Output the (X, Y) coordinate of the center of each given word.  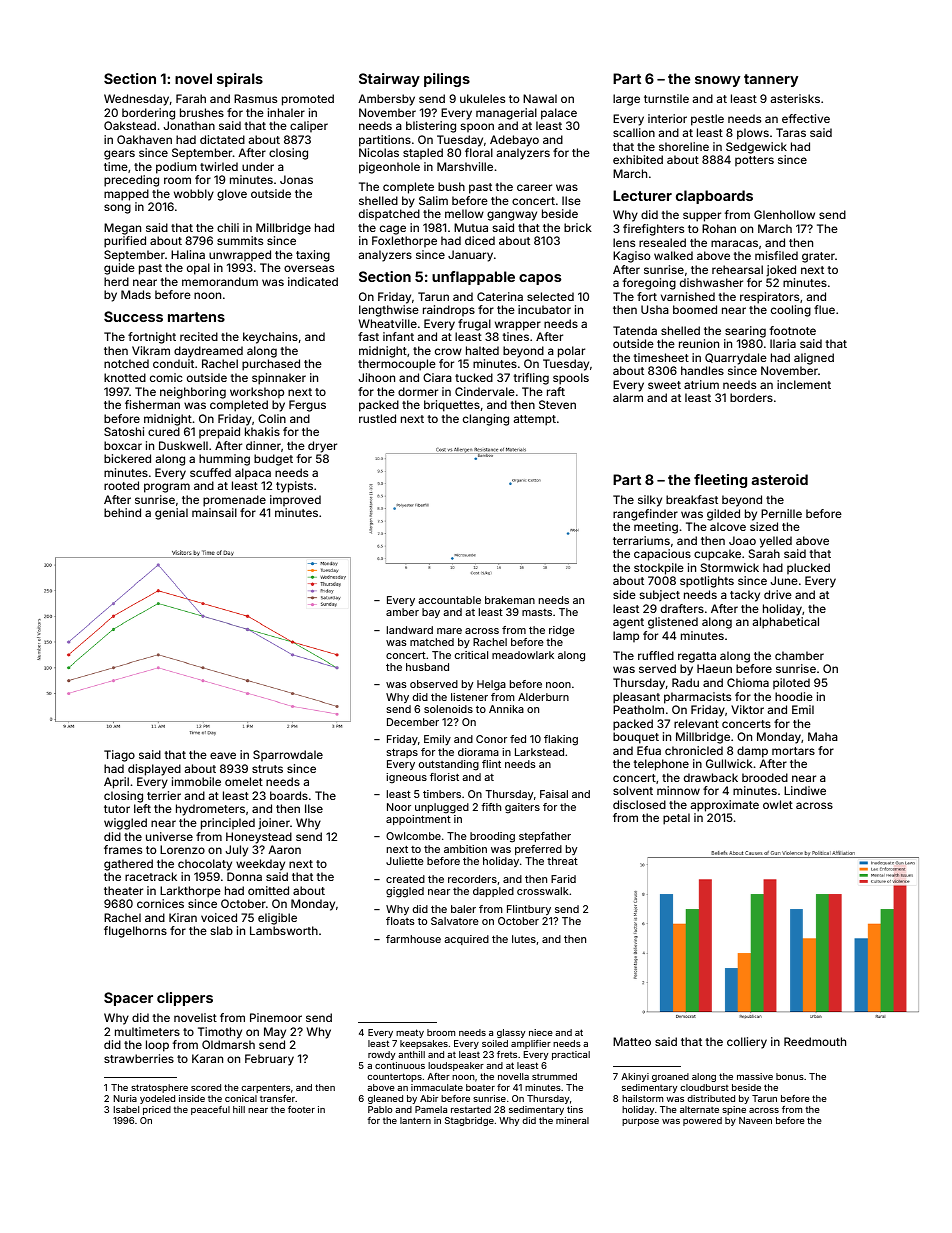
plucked (808, 569)
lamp (626, 637)
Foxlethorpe (404, 242)
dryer (322, 447)
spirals (240, 80)
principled (228, 824)
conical (241, 1098)
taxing (313, 256)
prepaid (219, 433)
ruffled (656, 655)
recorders (472, 879)
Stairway (389, 80)
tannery (771, 80)
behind (122, 512)
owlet (778, 804)
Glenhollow (784, 214)
